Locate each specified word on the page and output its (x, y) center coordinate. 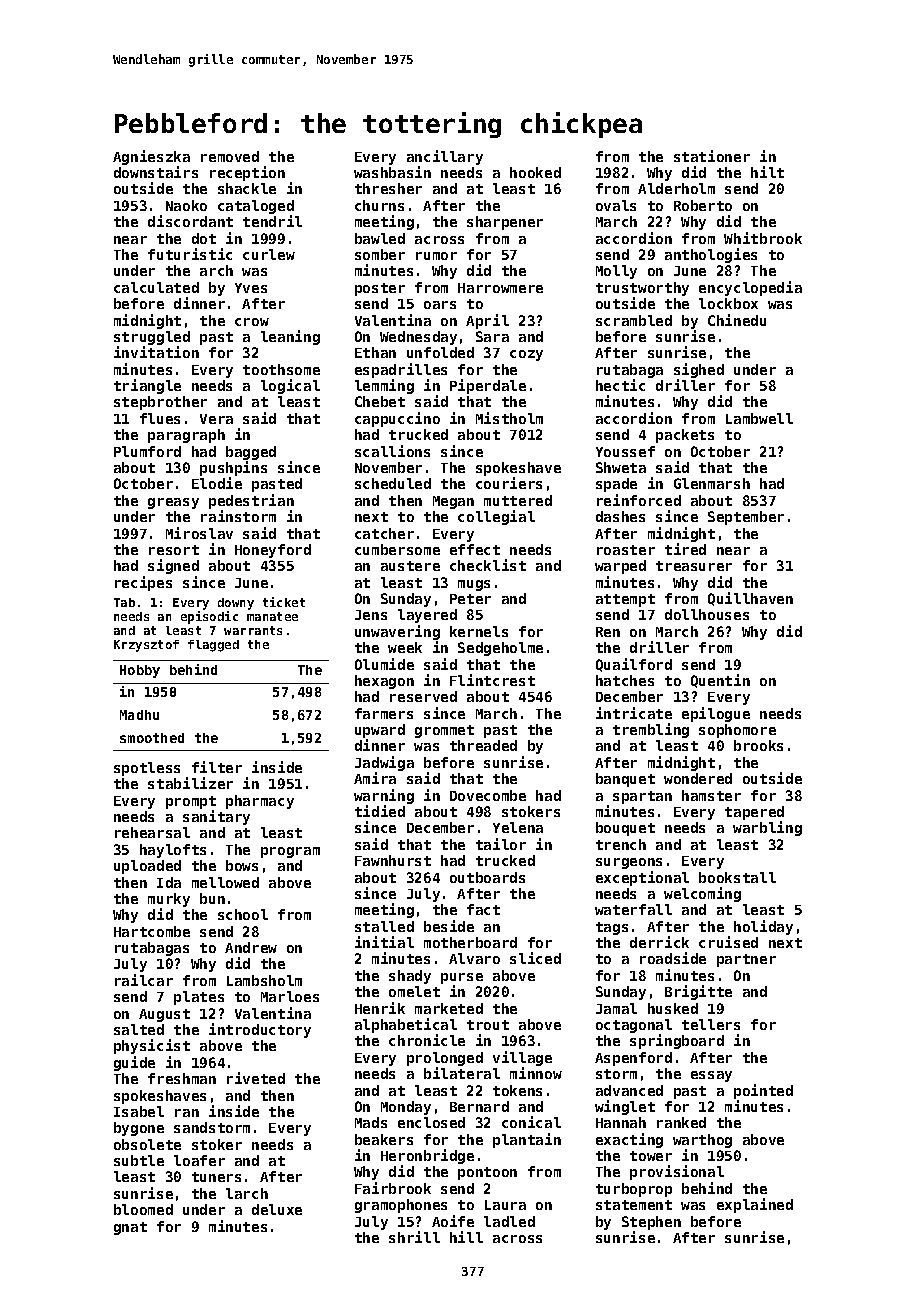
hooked (535, 172)
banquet (625, 780)
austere (410, 566)
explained (755, 1205)
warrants (253, 630)
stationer (712, 156)
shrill (414, 1237)
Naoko (186, 205)
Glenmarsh (712, 483)
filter (217, 767)
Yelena (518, 827)
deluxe (277, 1209)
